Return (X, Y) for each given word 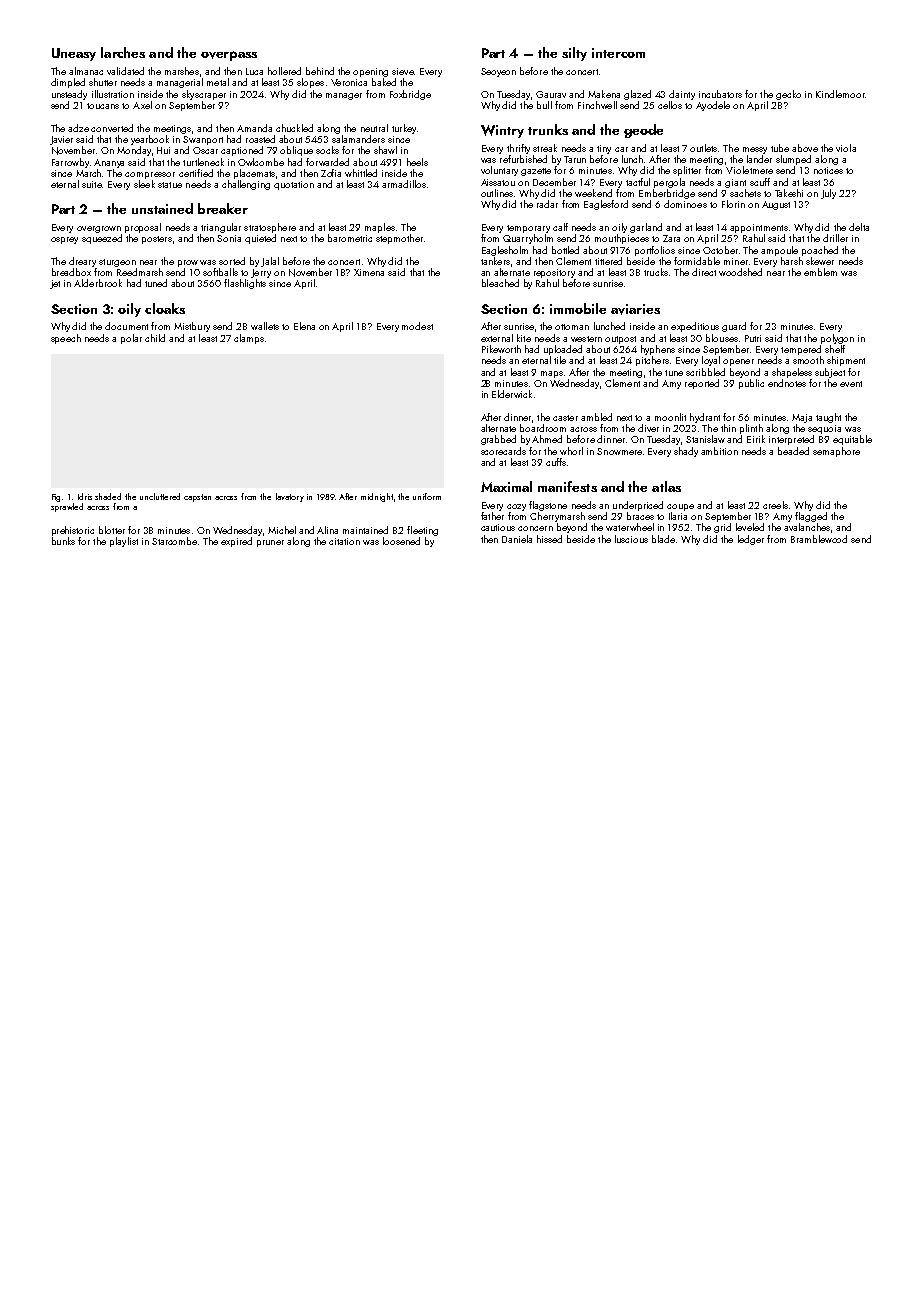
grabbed (498, 440)
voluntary (499, 171)
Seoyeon (498, 72)
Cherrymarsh (557, 517)
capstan (197, 498)
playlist (124, 542)
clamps (249, 339)
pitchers (652, 361)
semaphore (836, 452)
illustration (113, 94)
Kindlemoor (840, 94)
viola (846, 148)
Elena (304, 326)
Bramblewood (819, 539)
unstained (162, 208)
